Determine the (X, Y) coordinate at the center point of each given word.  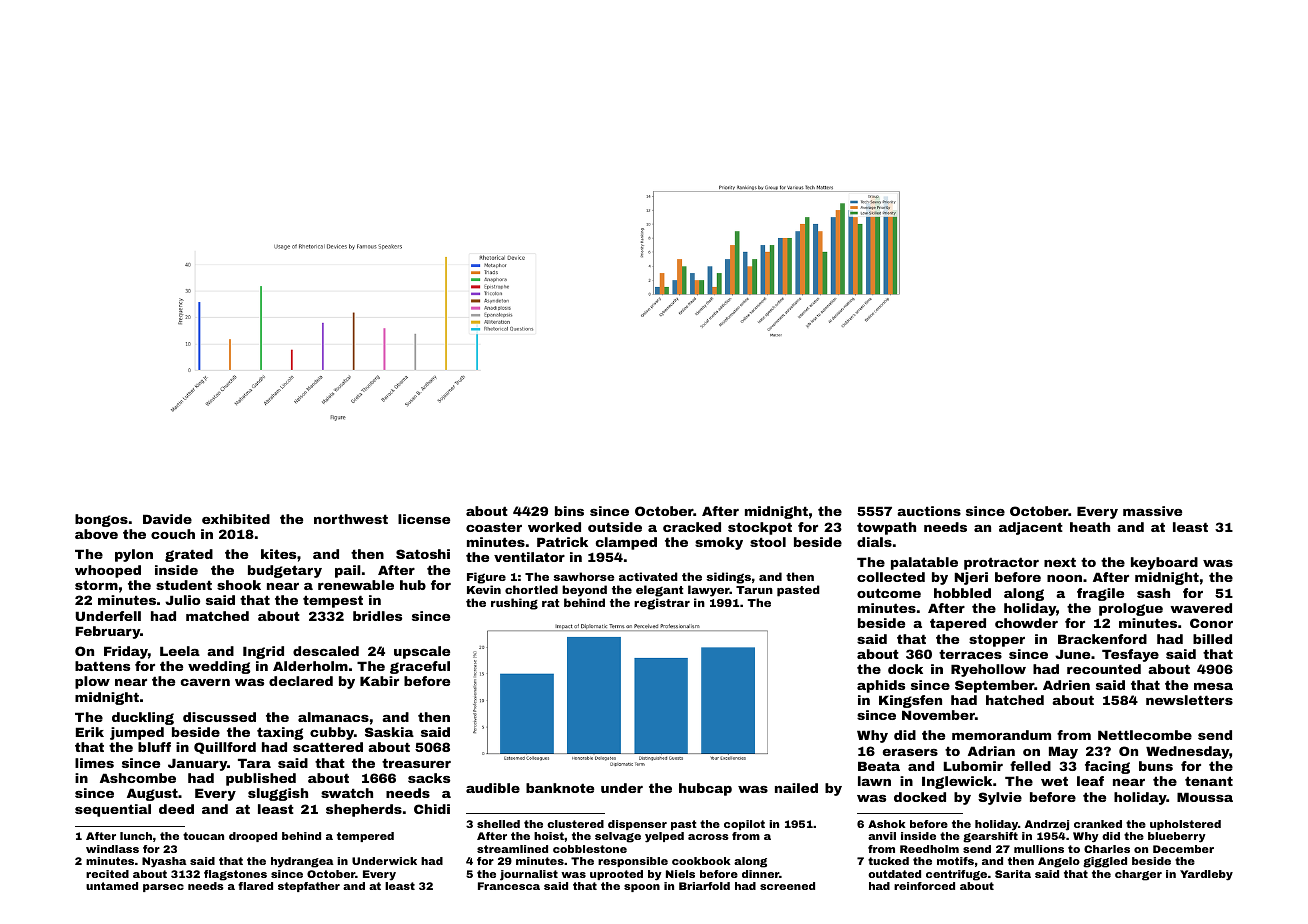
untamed (112, 886)
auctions (929, 511)
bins (569, 511)
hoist (549, 836)
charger (1138, 875)
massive (1152, 511)
